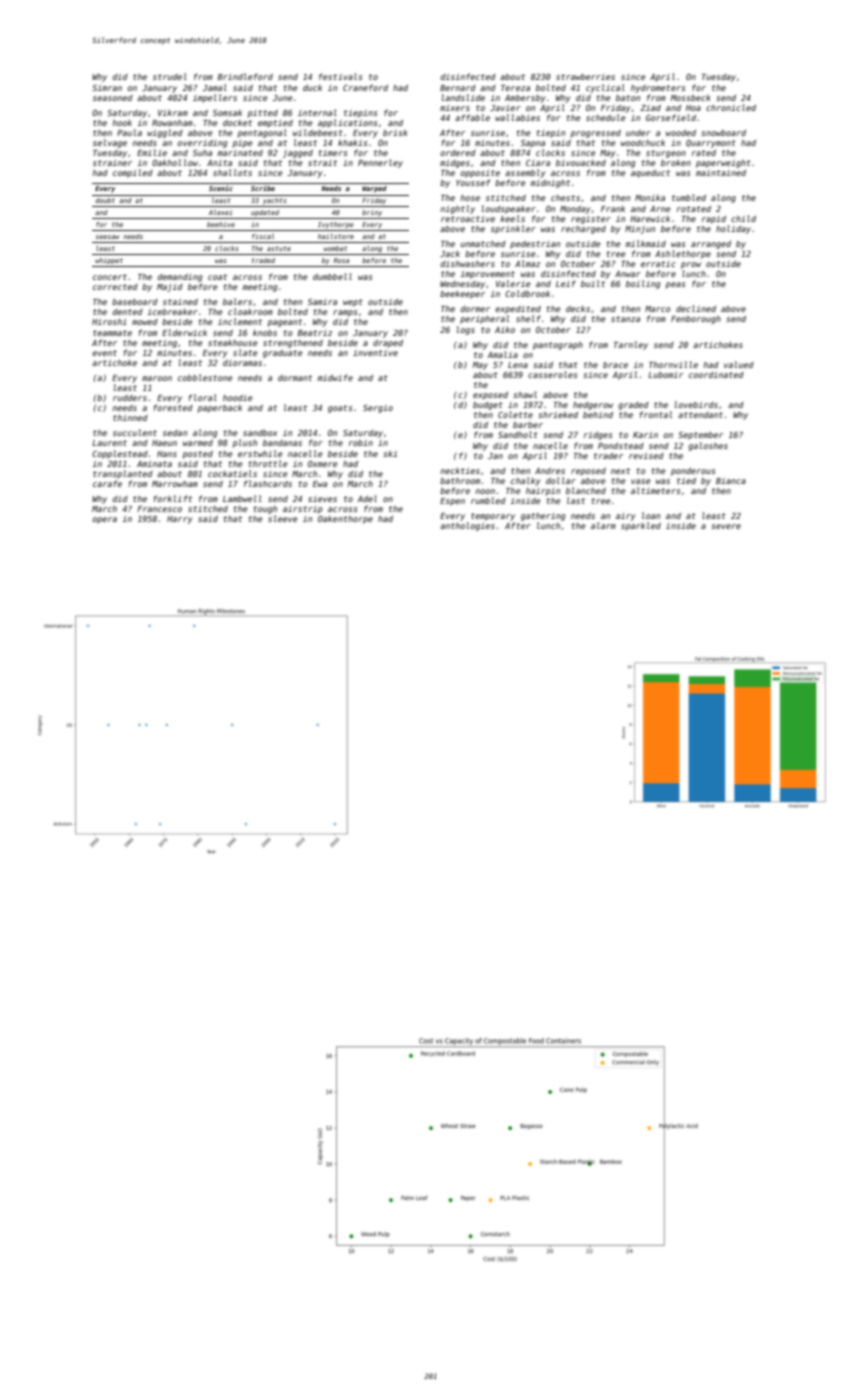 This image has height=1400, width=849. I want to click on midnight, so click(550, 183).
